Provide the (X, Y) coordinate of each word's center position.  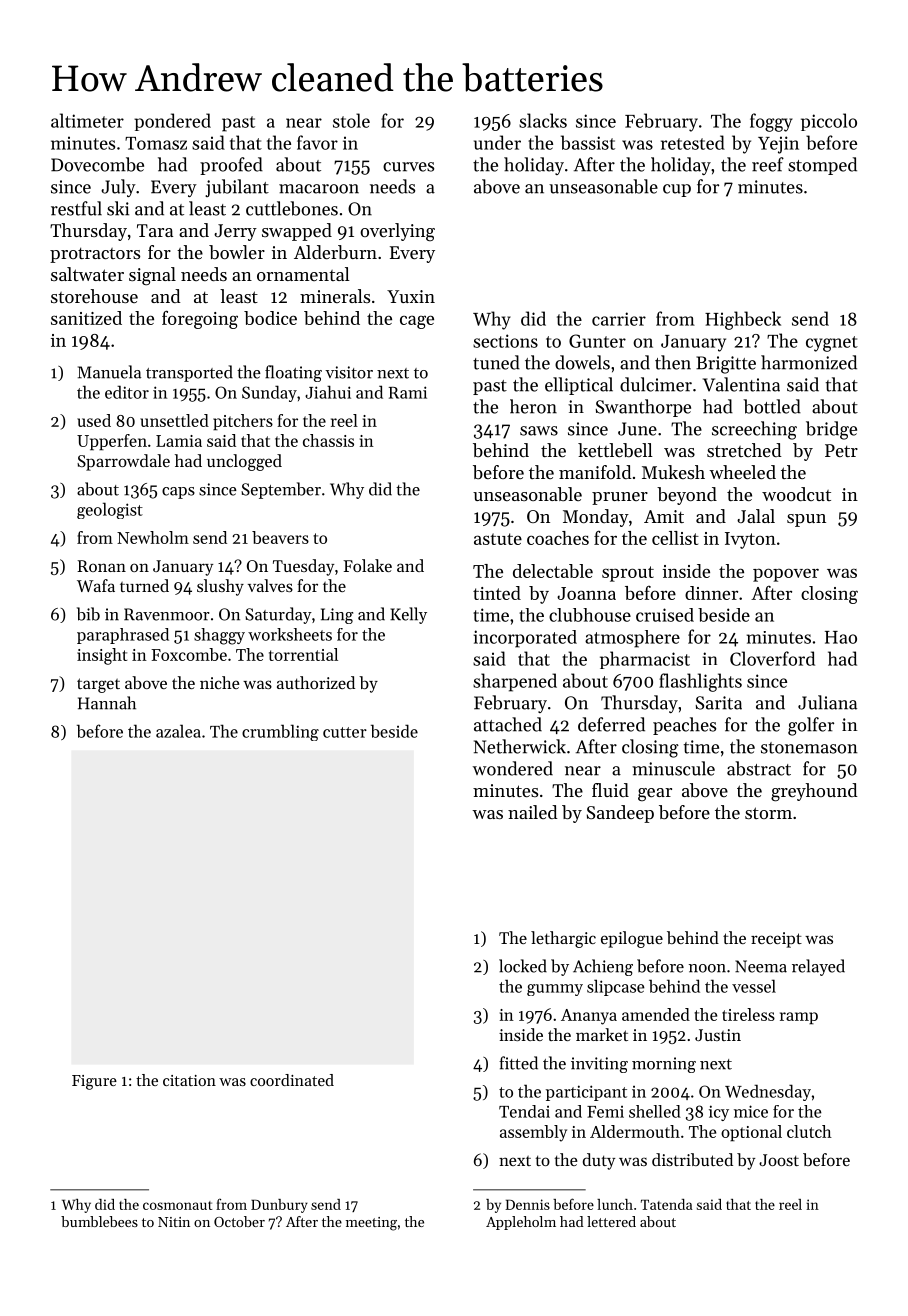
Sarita (719, 703)
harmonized (809, 362)
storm (768, 813)
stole (351, 120)
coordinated (292, 1080)
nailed (533, 812)
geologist (110, 510)
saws (539, 431)
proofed (231, 166)
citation (189, 1080)
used (94, 420)
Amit (664, 516)
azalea (178, 731)
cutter (345, 732)
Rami (408, 392)
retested (693, 142)
